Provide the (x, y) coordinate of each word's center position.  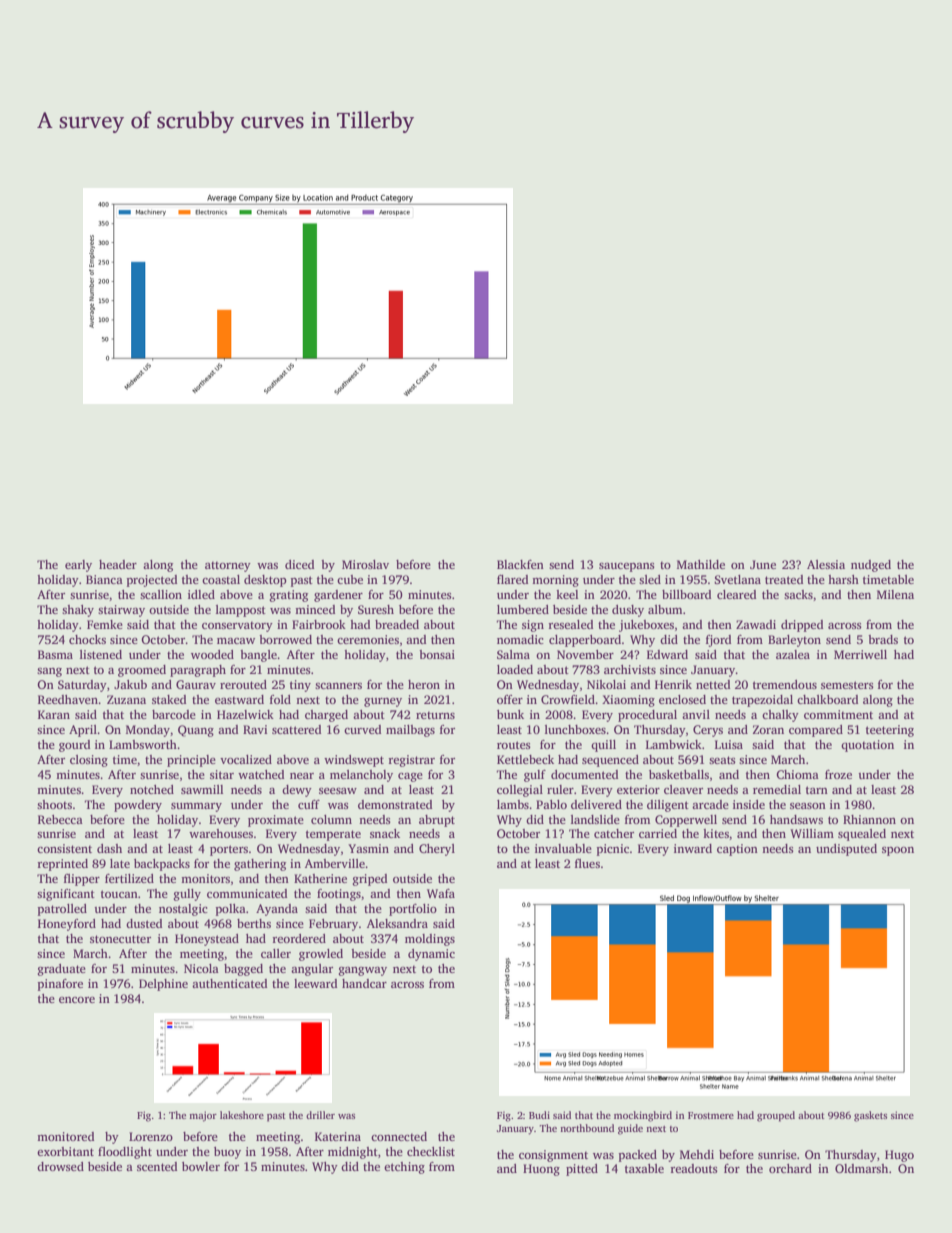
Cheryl (437, 850)
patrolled (62, 910)
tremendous (785, 684)
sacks (798, 594)
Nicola (201, 968)
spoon (898, 851)
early (78, 566)
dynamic (431, 955)
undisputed (846, 850)
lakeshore (242, 1115)
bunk (510, 714)
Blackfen (520, 564)
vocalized (246, 759)
